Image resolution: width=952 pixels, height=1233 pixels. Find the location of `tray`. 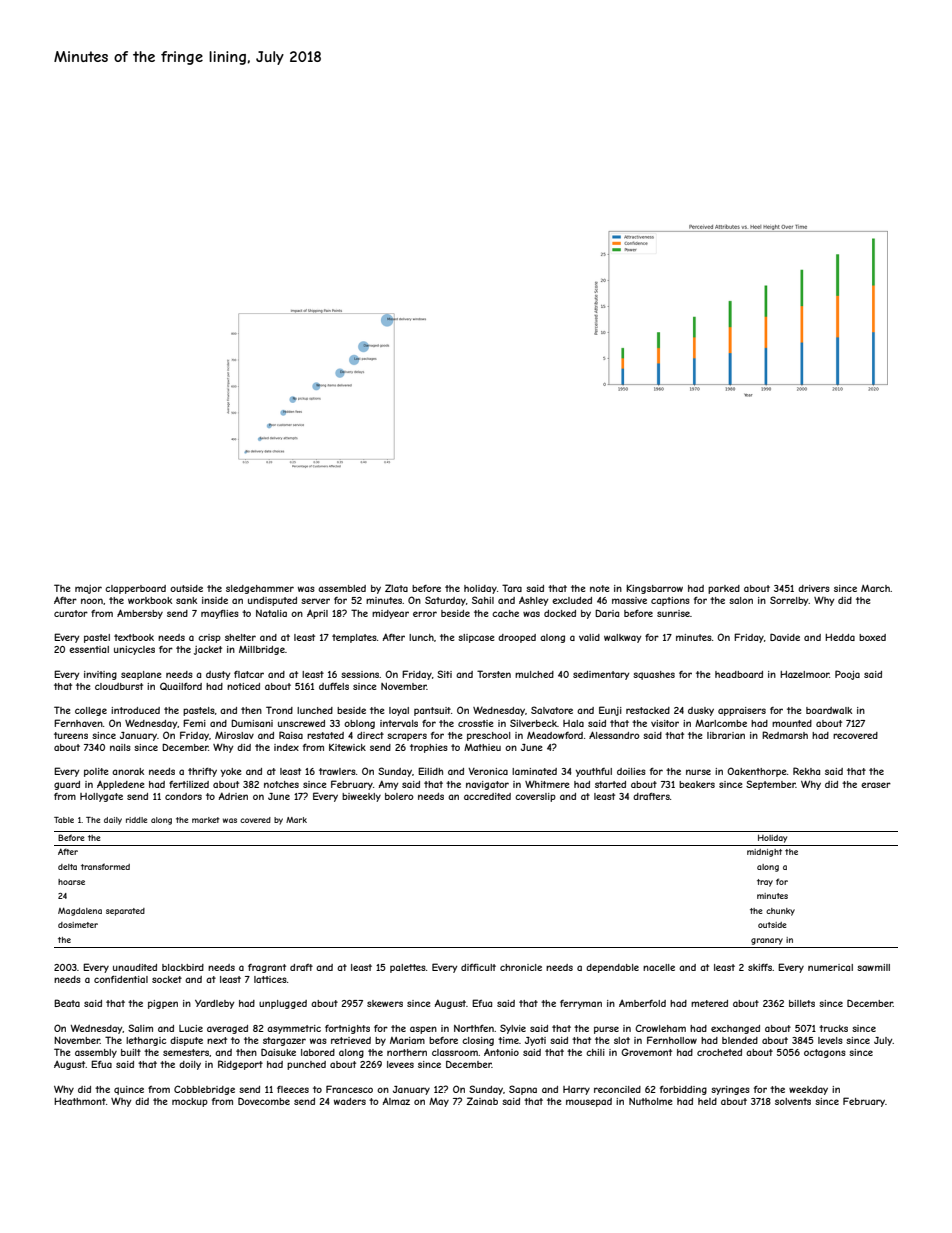

tray is located at coordinates (765, 883).
